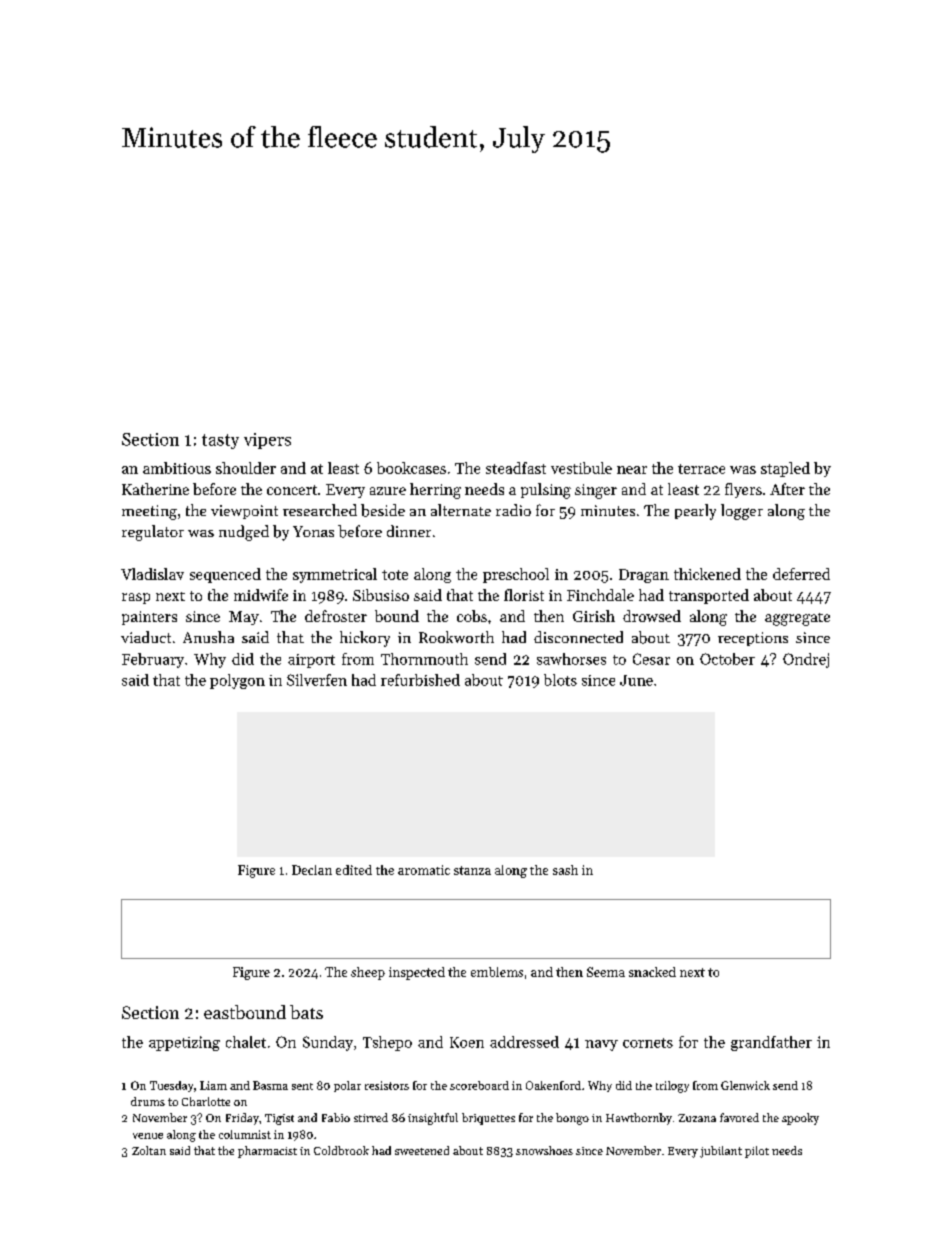  What do you see at coordinates (806, 660) in the image?
I see `Ondrej` at bounding box center [806, 660].
